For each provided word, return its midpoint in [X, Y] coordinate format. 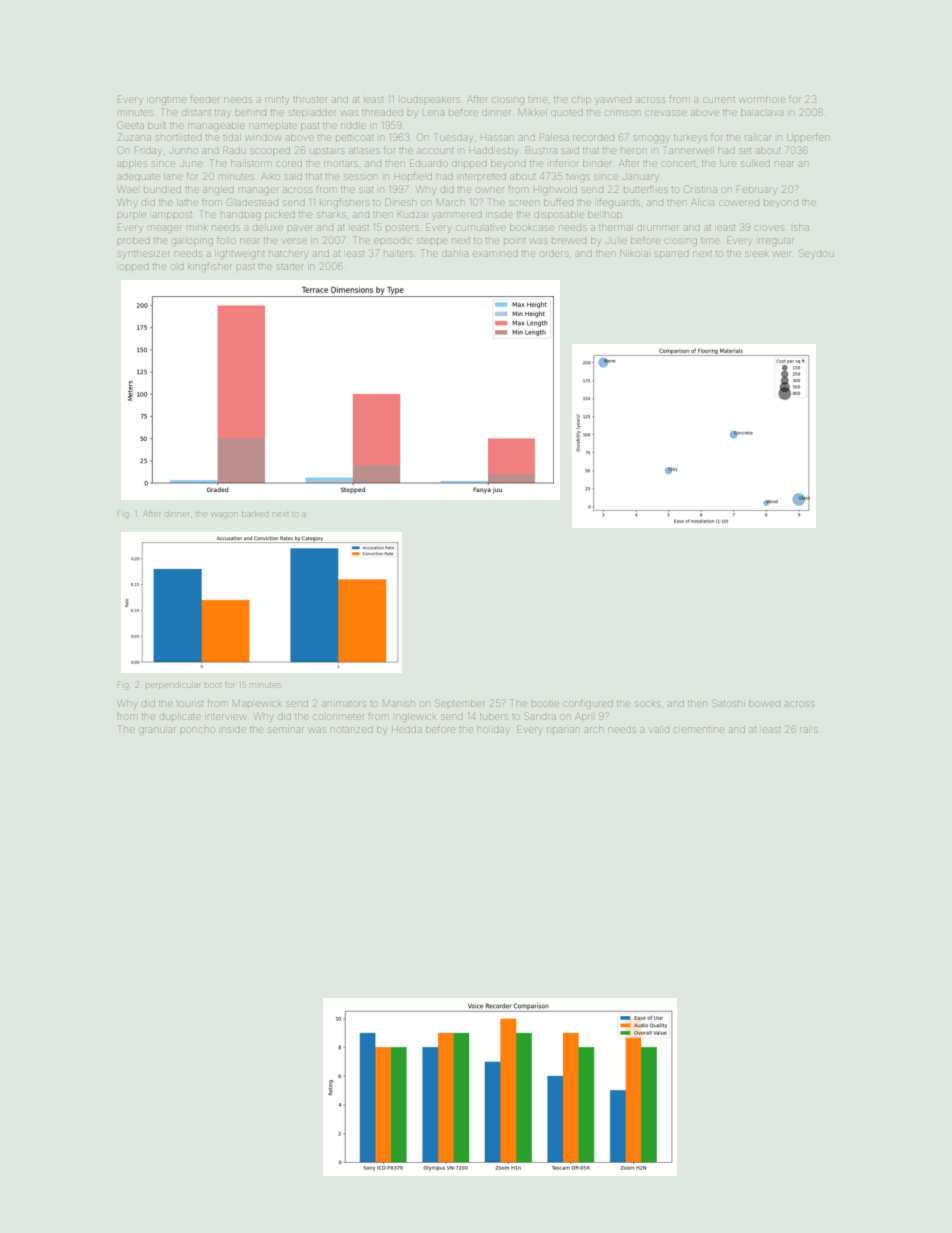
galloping [192, 242]
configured [588, 703]
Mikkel [532, 112]
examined [496, 254]
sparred [672, 254]
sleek [756, 254]
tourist [190, 704]
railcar [758, 138]
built [157, 125]
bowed [764, 703]
